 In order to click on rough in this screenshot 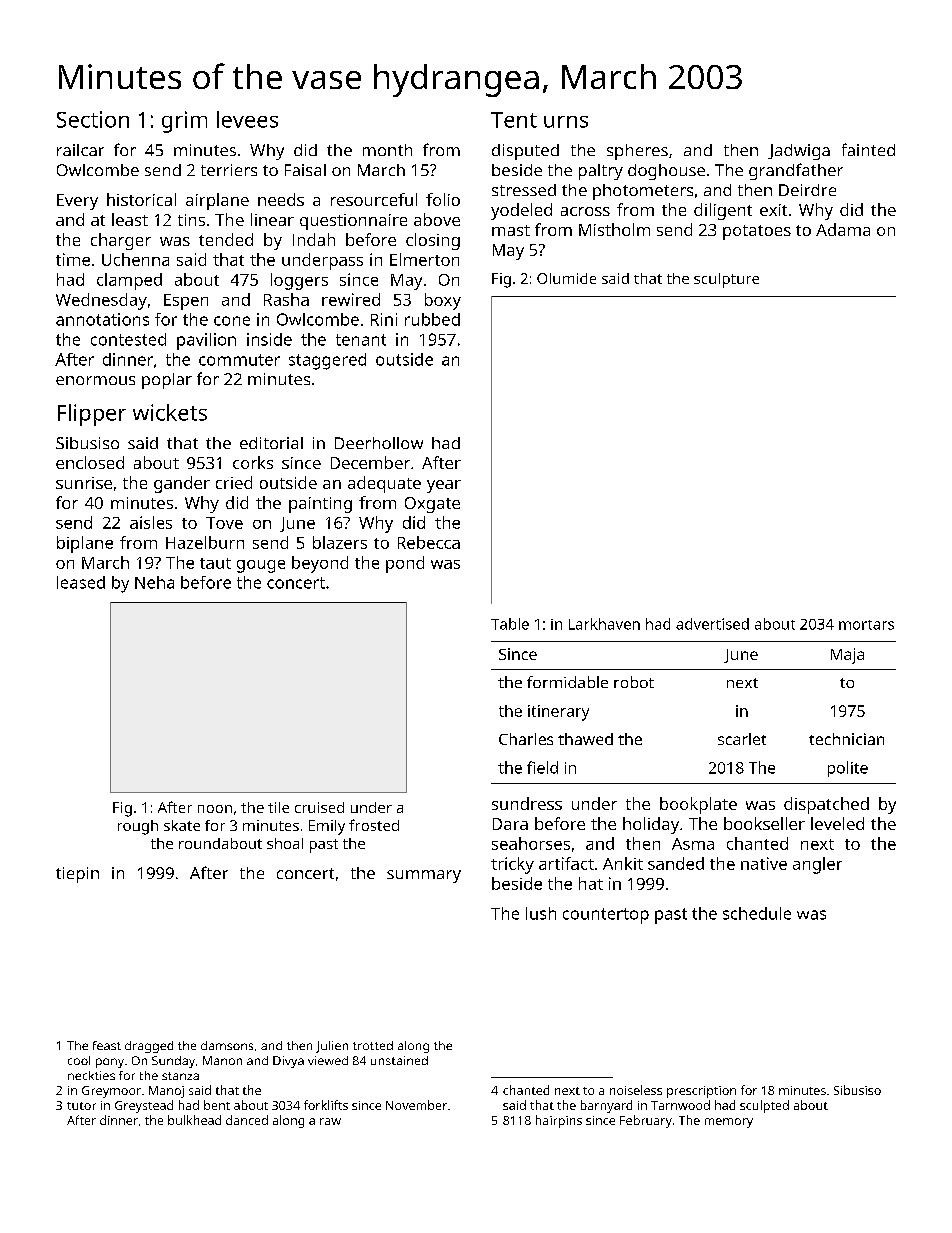, I will do `click(138, 827)`.
